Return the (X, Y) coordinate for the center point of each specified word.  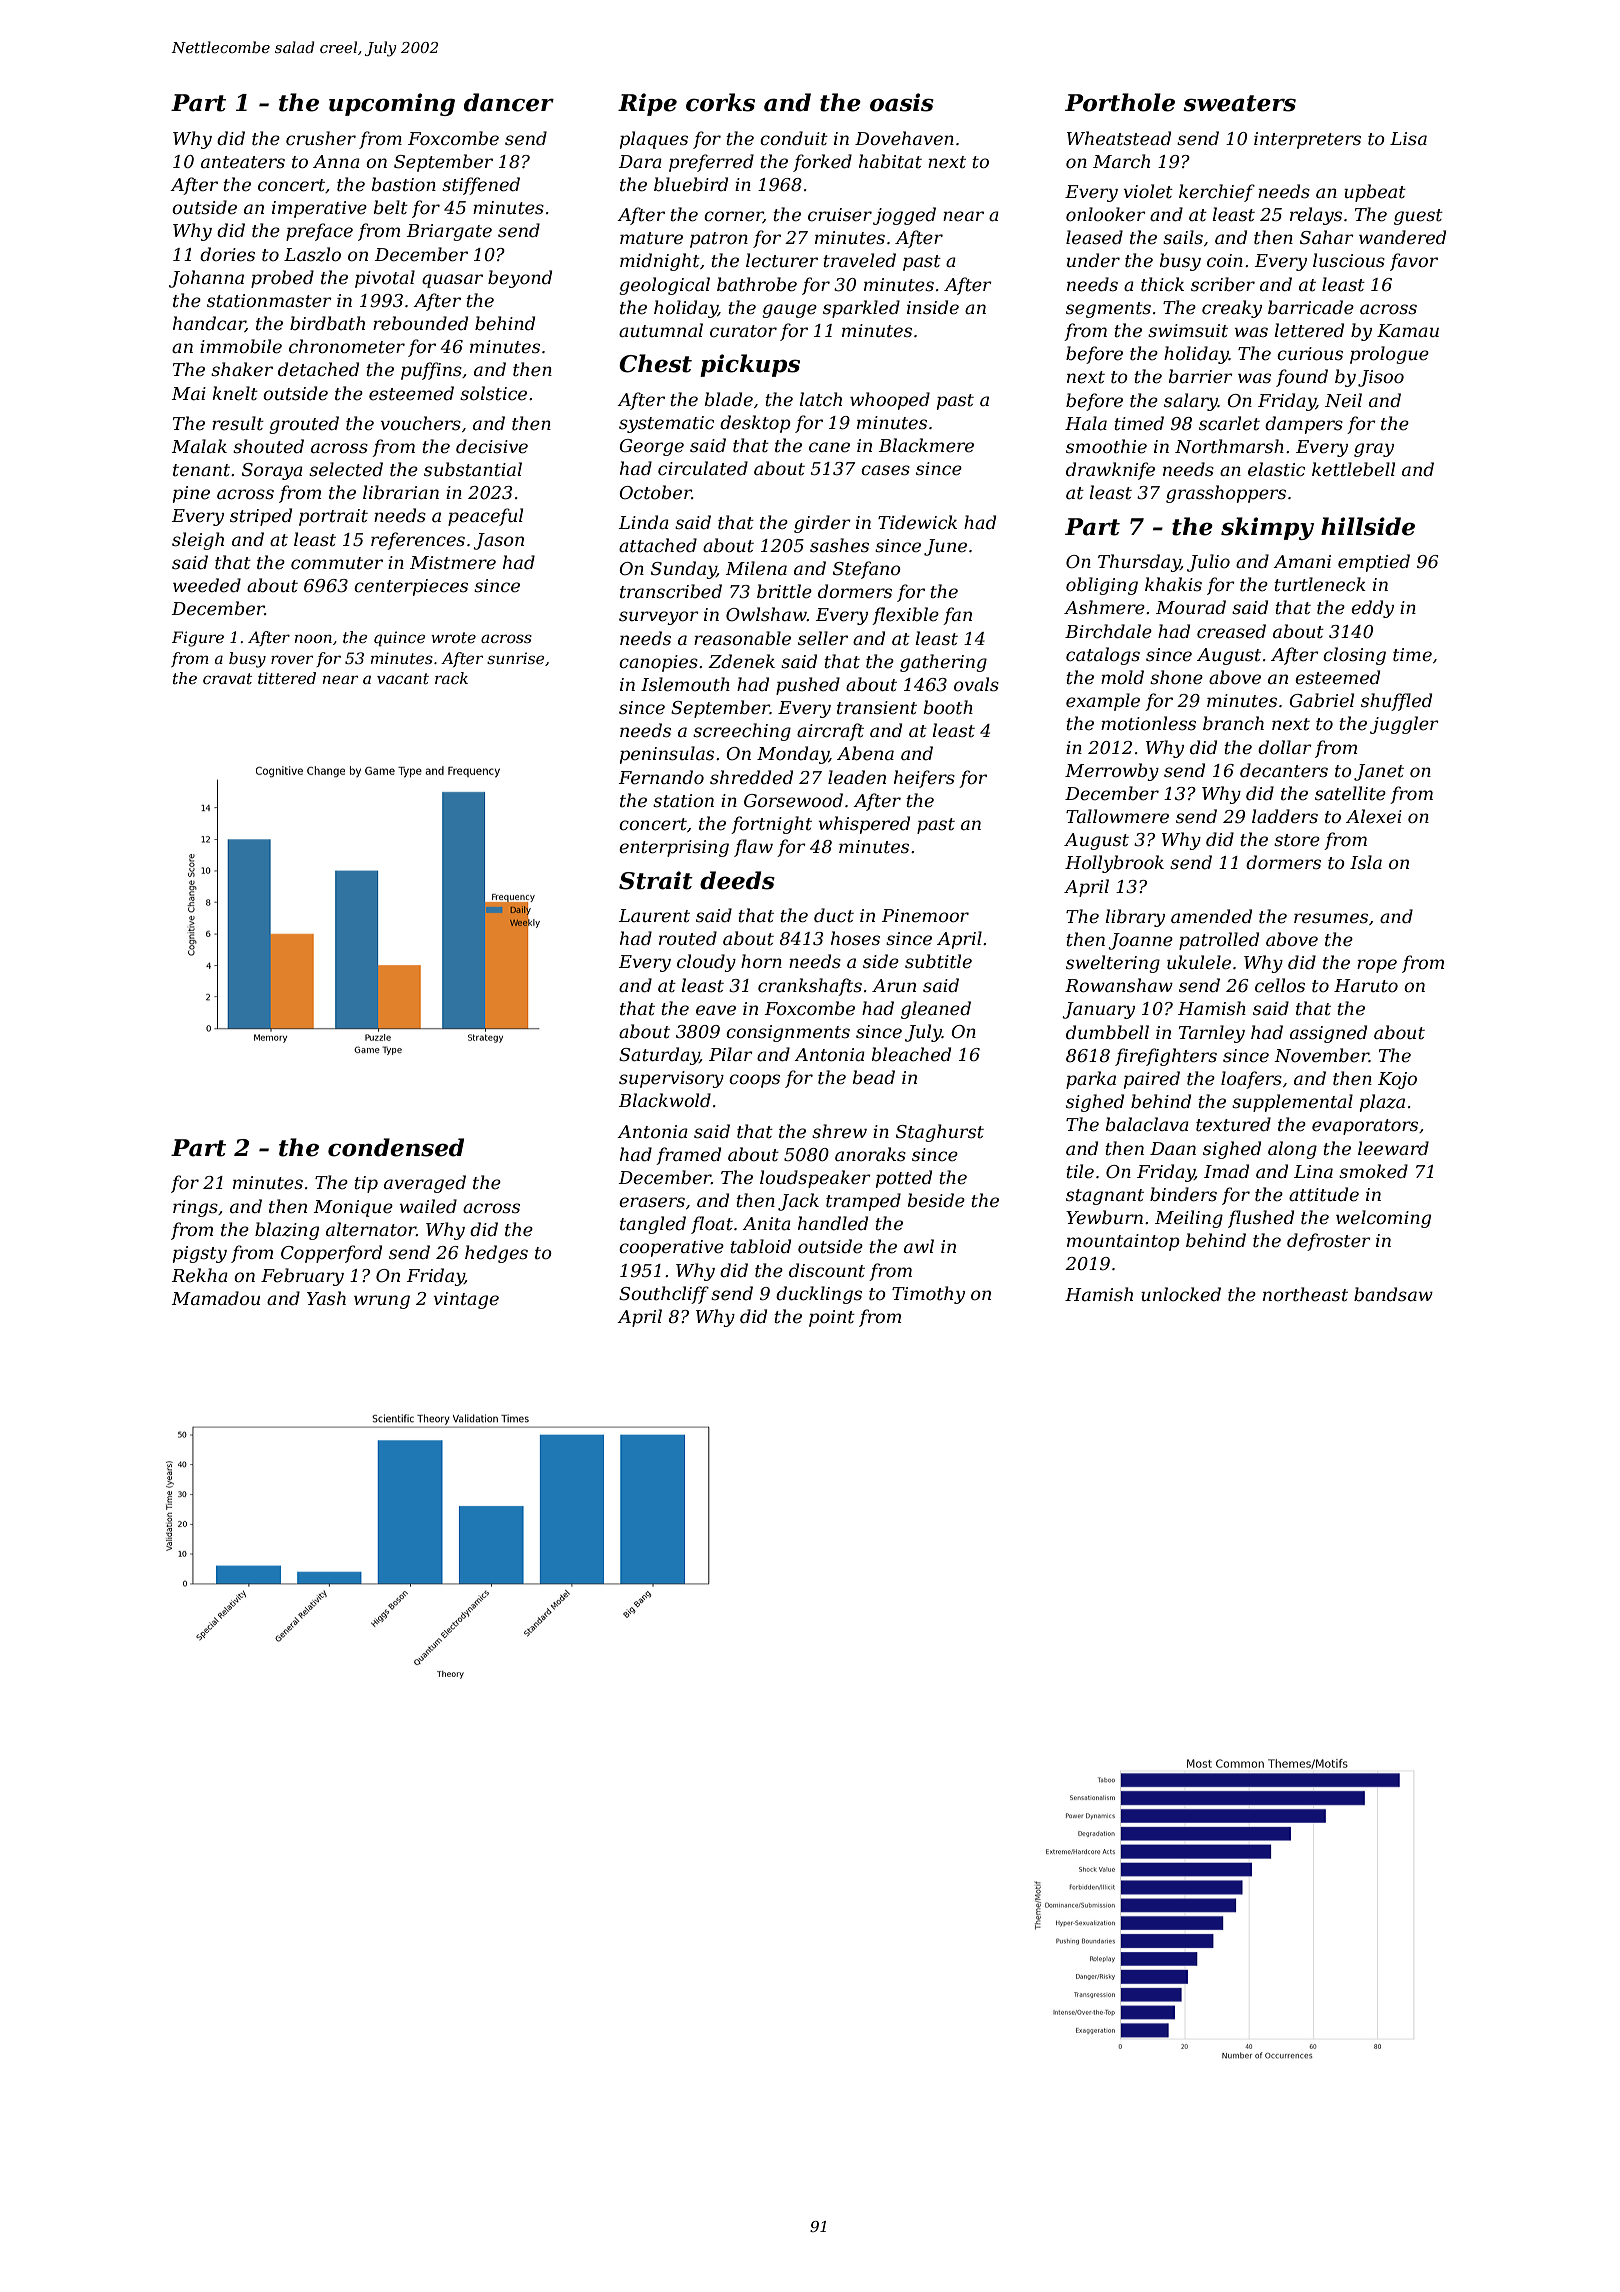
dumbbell (1107, 1032)
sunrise (515, 658)
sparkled (861, 309)
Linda (643, 522)
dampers (1304, 425)
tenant (201, 470)
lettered (1309, 330)
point (832, 1318)
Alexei (1374, 816)
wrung (382, 1302)
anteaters (243, 162)
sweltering (1113, 964)
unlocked (1181, 1294)
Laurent (654, 916)
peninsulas (667, 755)
